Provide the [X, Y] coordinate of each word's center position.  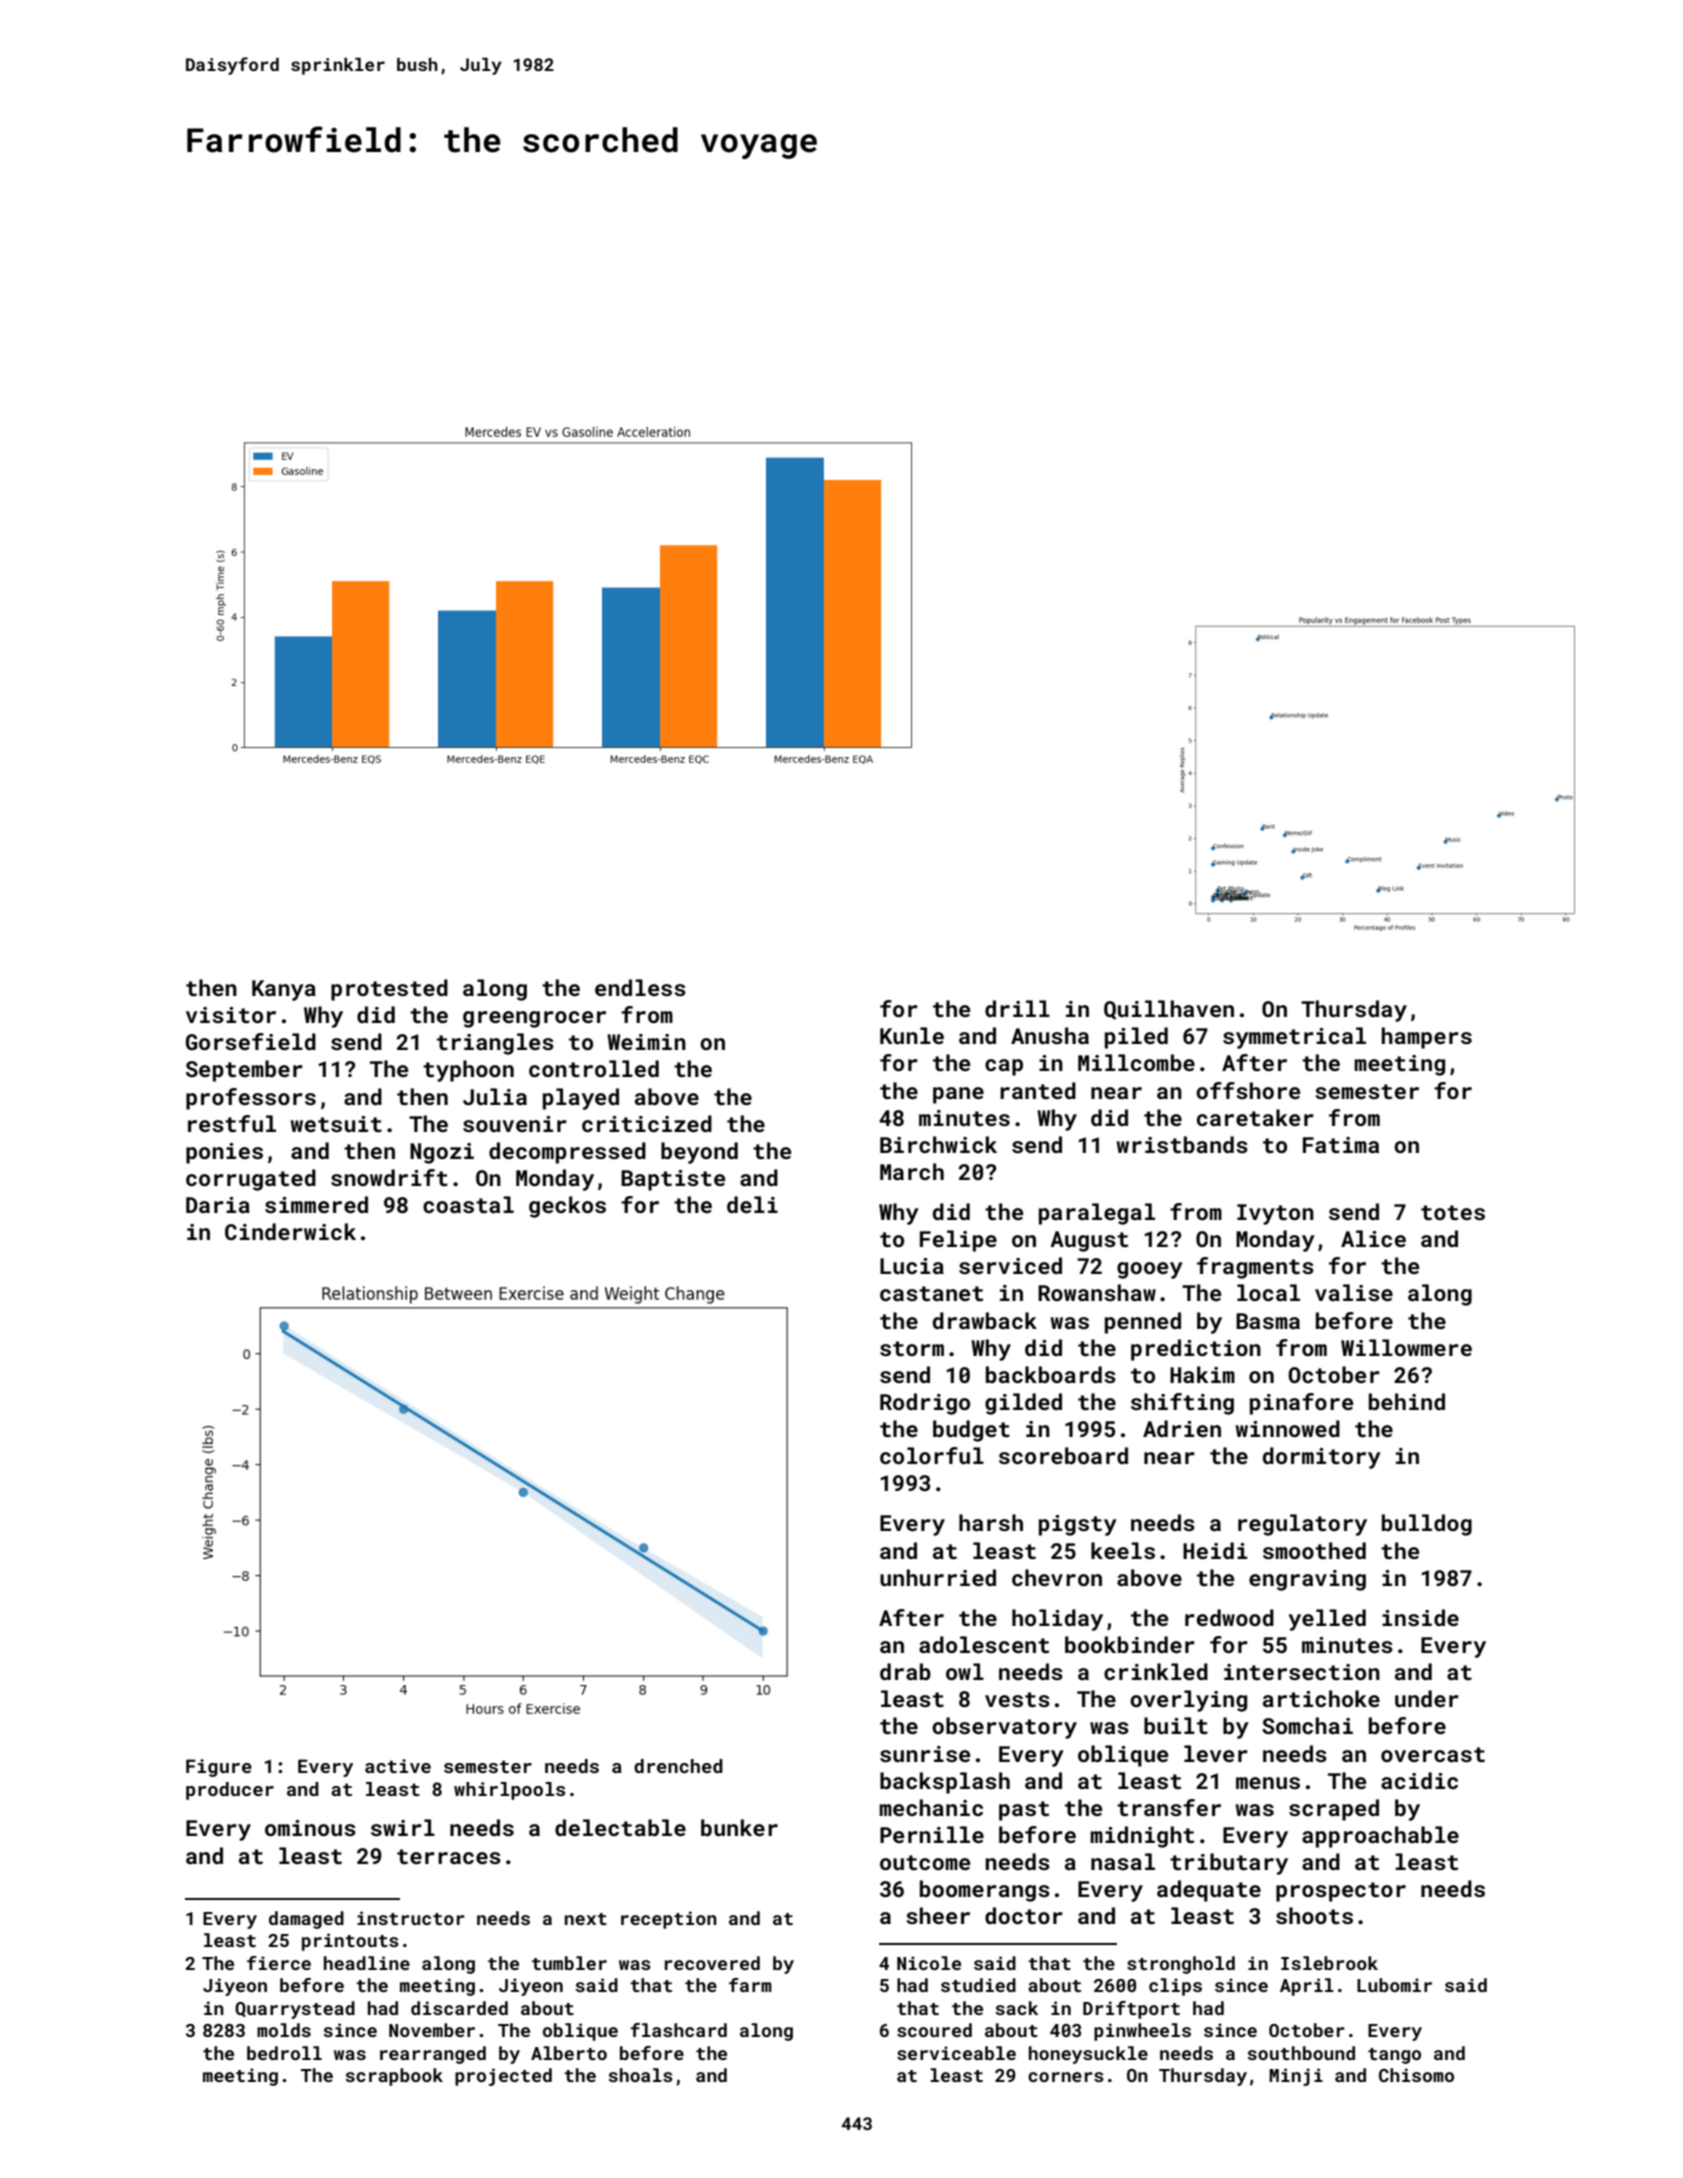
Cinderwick [290, 1231]
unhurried [938, 1577]
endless [640, 987]
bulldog [1427, 1525]
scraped [1334, 1810]
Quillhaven [1169, 1010]
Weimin [646, 1042]
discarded [459, 2008]
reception [669, 1920]
